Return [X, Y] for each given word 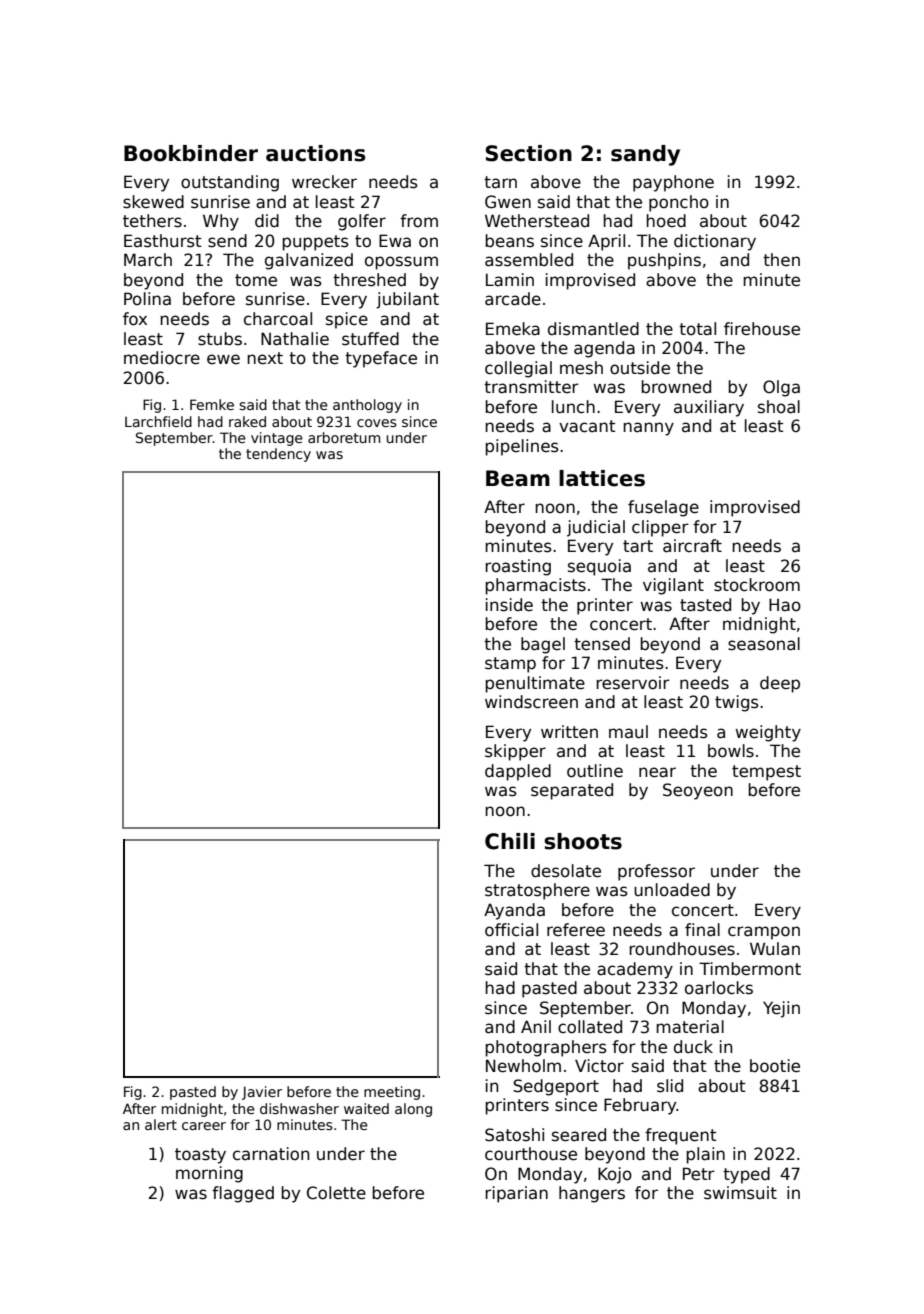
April [606, 242]
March [148, 260]
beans [509, 241]
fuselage [663, 508]
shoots [583, 841]
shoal [779, 407]
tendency [278, 455]
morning [209, 1174]
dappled [518, 772]
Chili [510, 841]
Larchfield [158, 421]
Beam [518, 478]
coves [377, 423]
